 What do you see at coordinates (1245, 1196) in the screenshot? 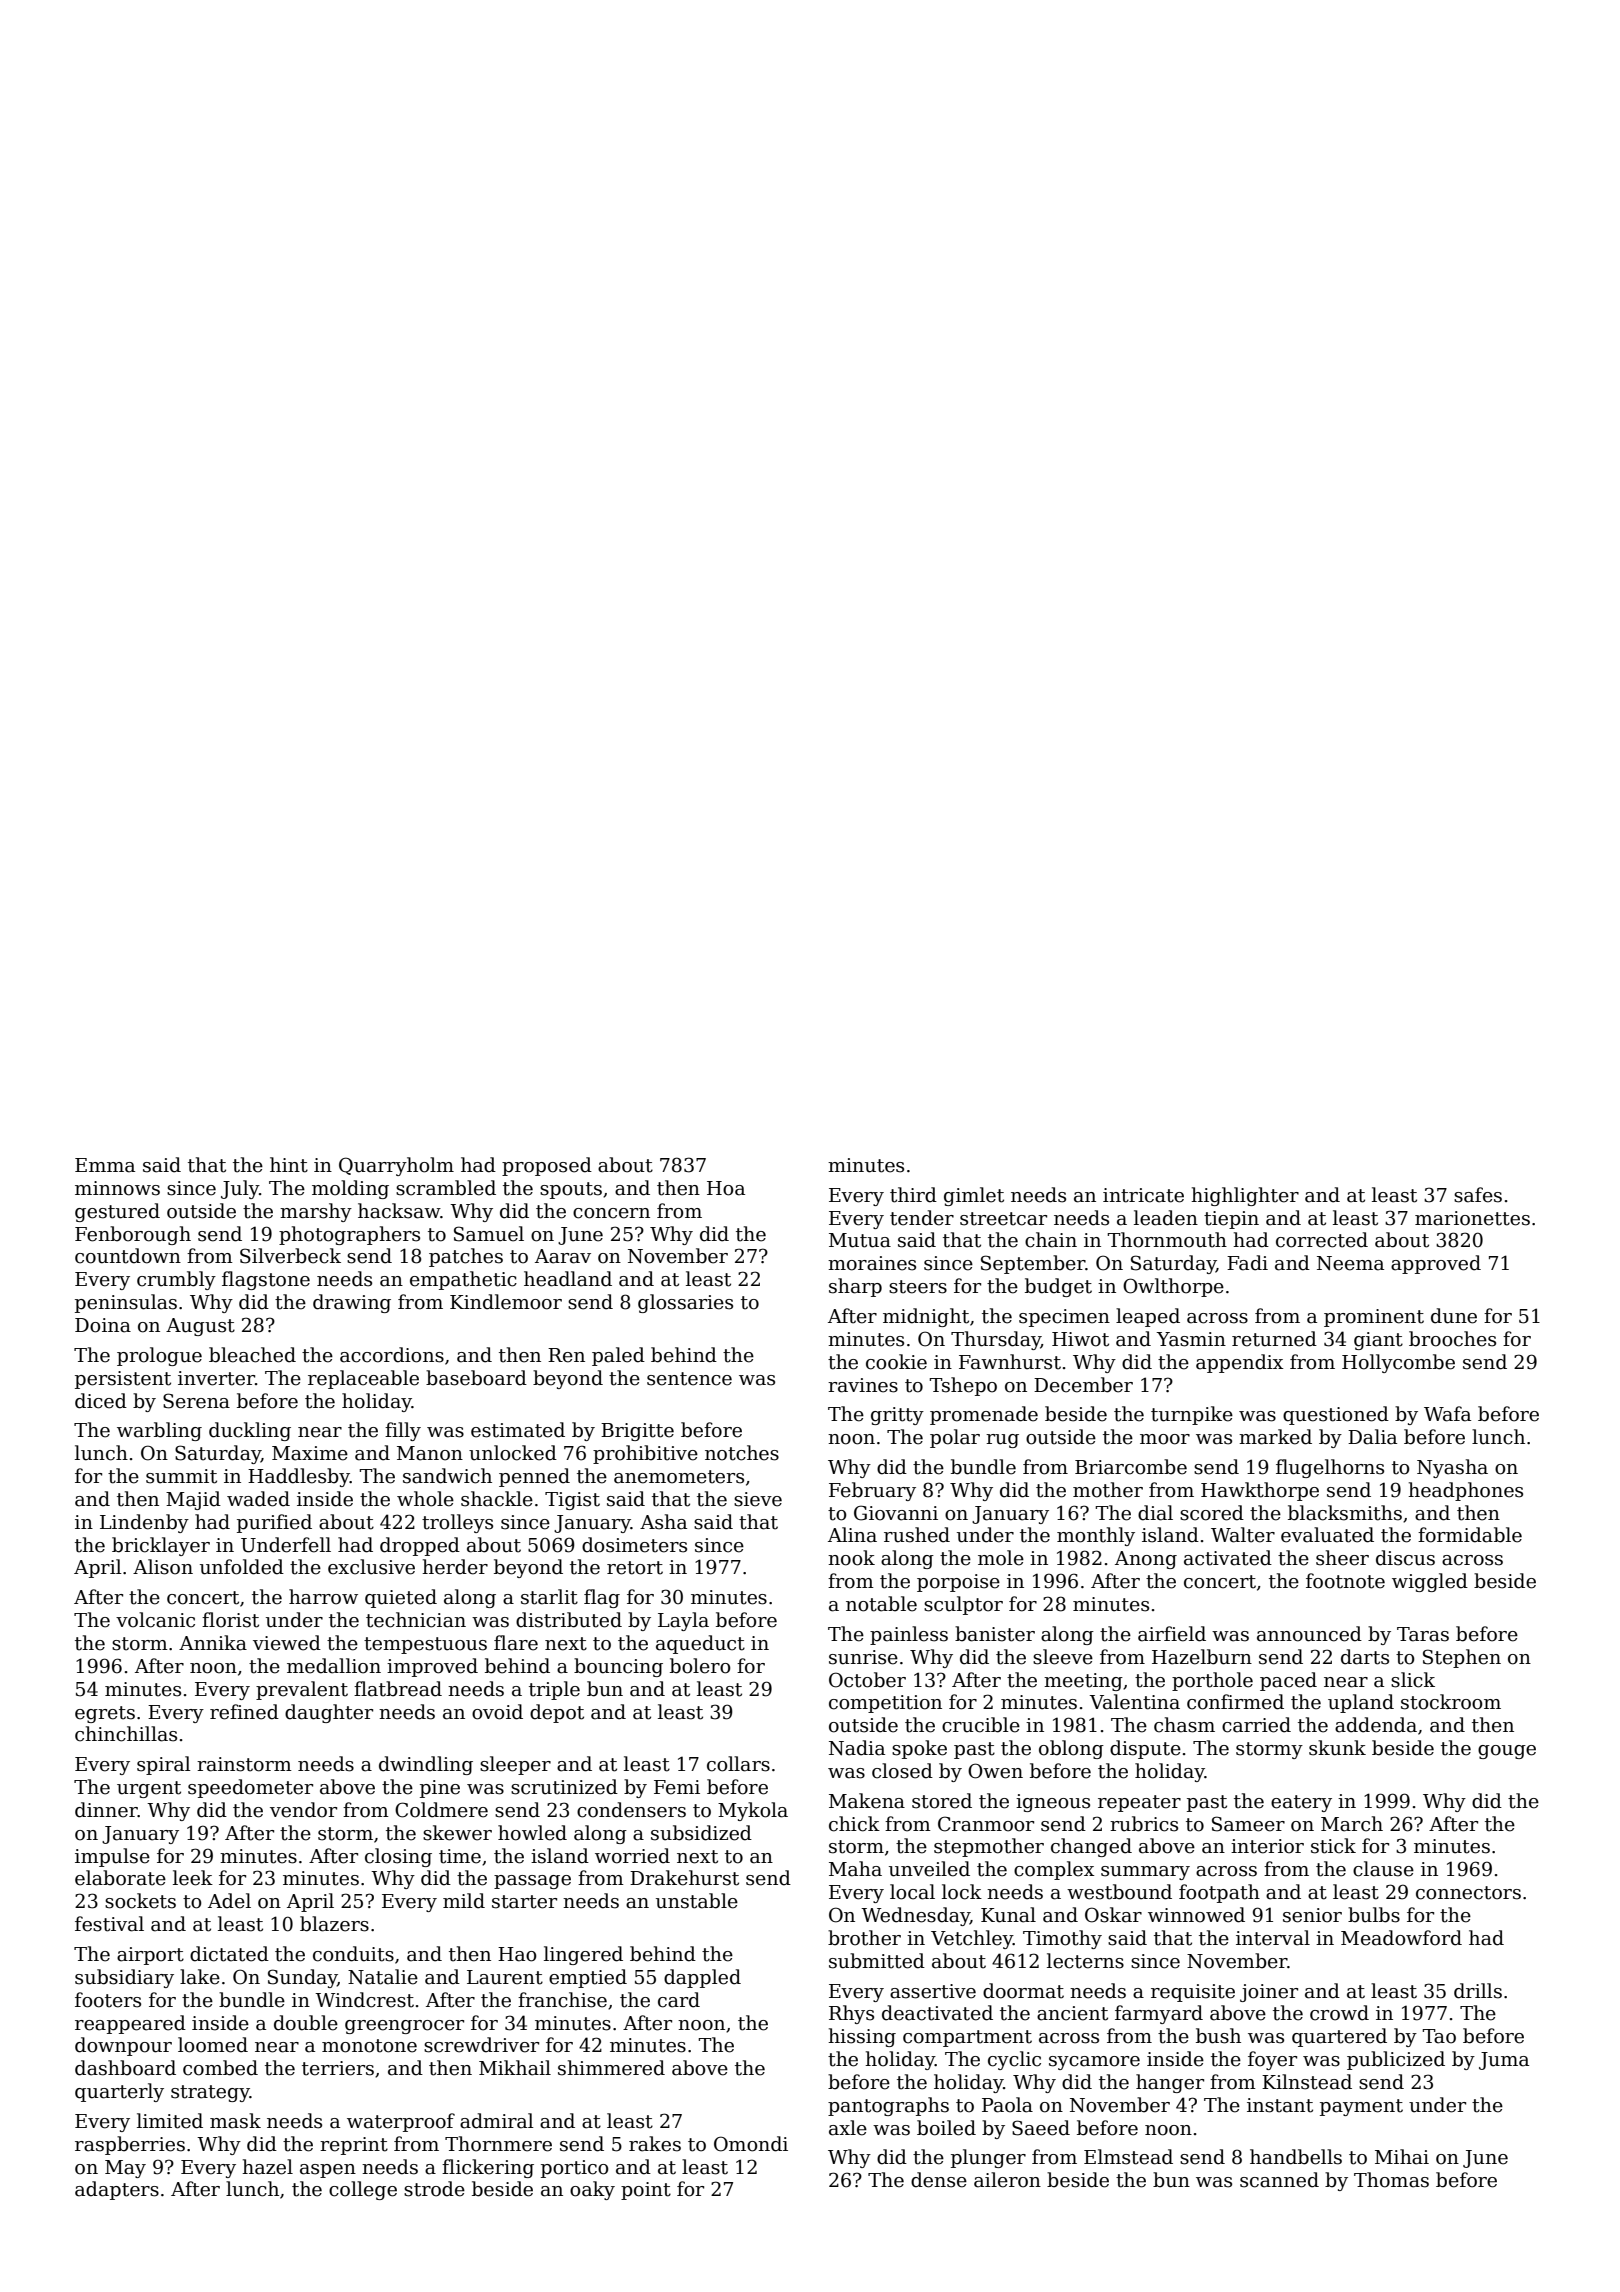
I see `highlighter` at bounding box center [1245, 1196].
